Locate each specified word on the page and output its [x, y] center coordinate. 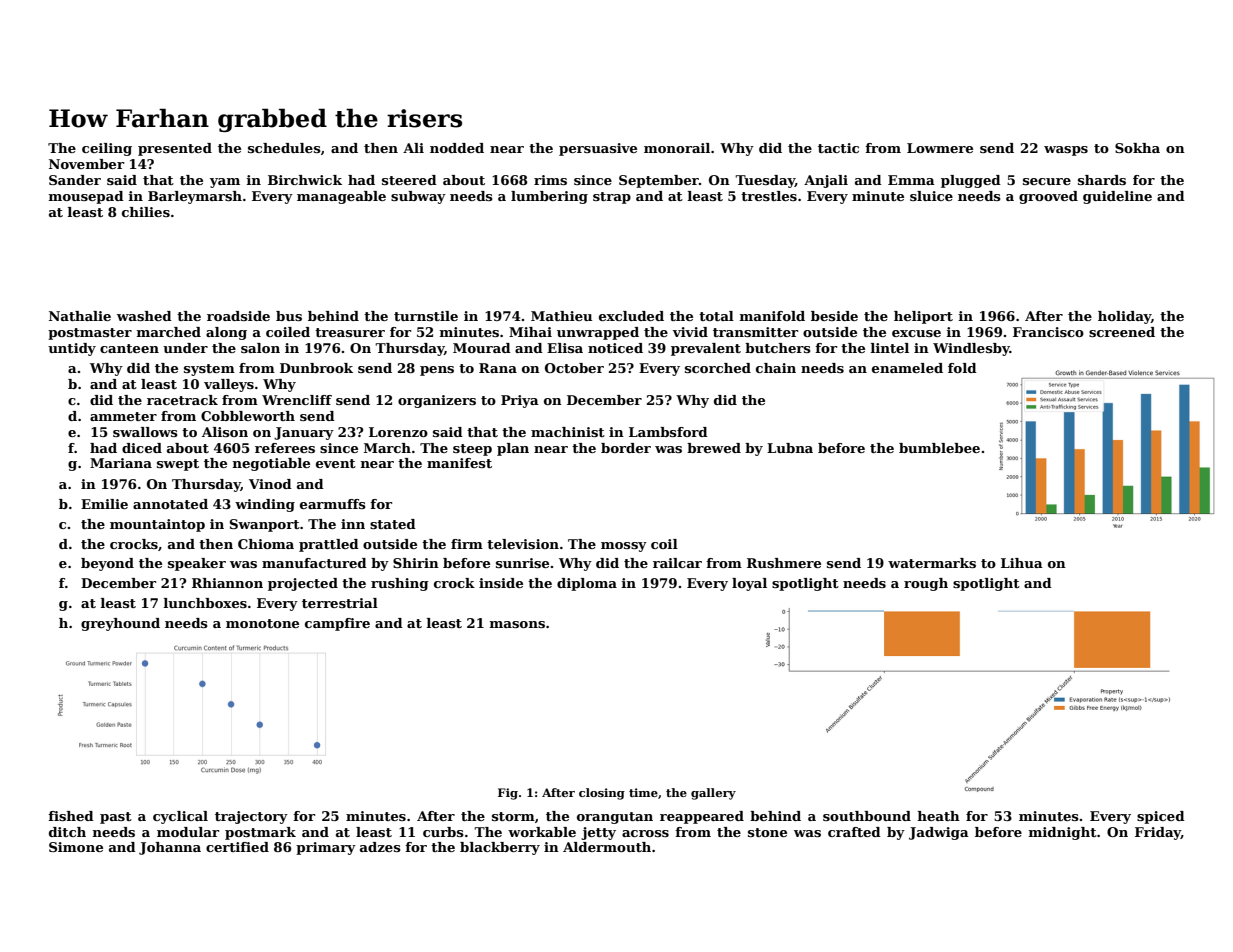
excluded [631, 316]
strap [612, 198]
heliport [923, 317]
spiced [1161, 817]
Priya [520, 401]
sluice [931, 196]
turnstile [426, 316]
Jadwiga [939, 833]
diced [142, 448]
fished [71, 816]
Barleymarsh [195, 197]
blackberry [500, 848]
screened [1122, 332]
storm [513, 816]
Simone [76, 847]
